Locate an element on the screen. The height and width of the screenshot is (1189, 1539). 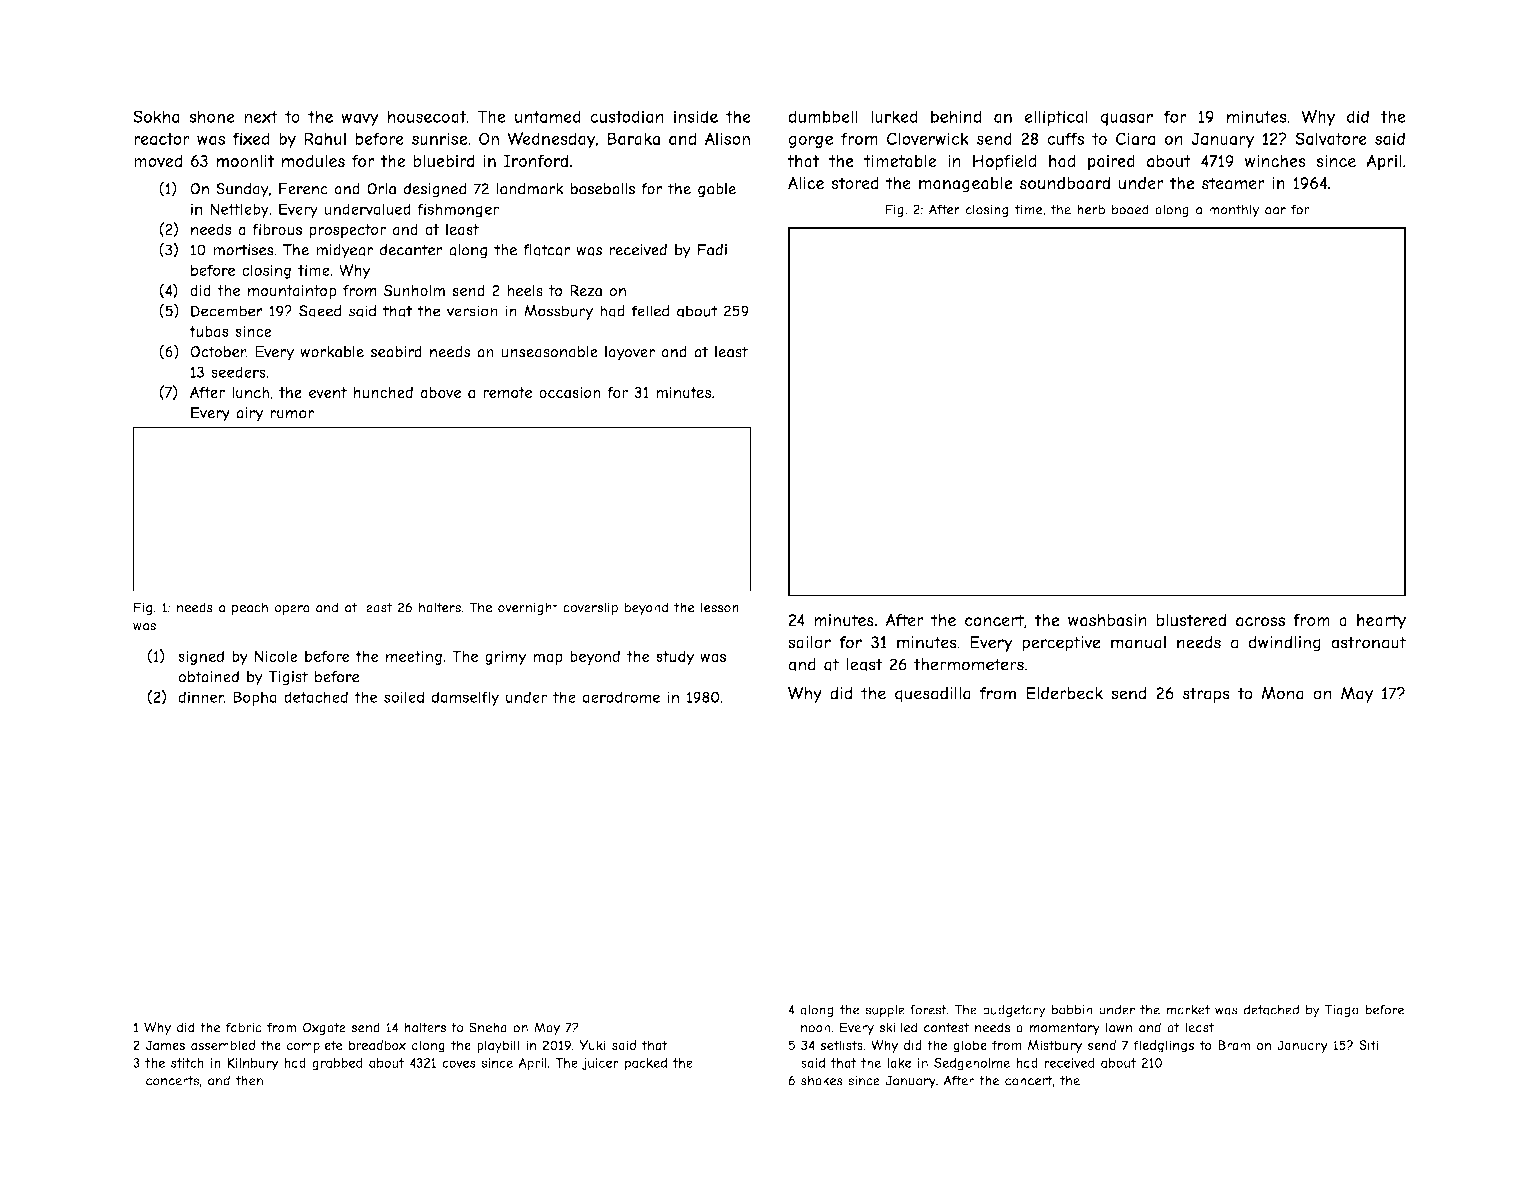
lesson is located at coordinates (720, 607).
